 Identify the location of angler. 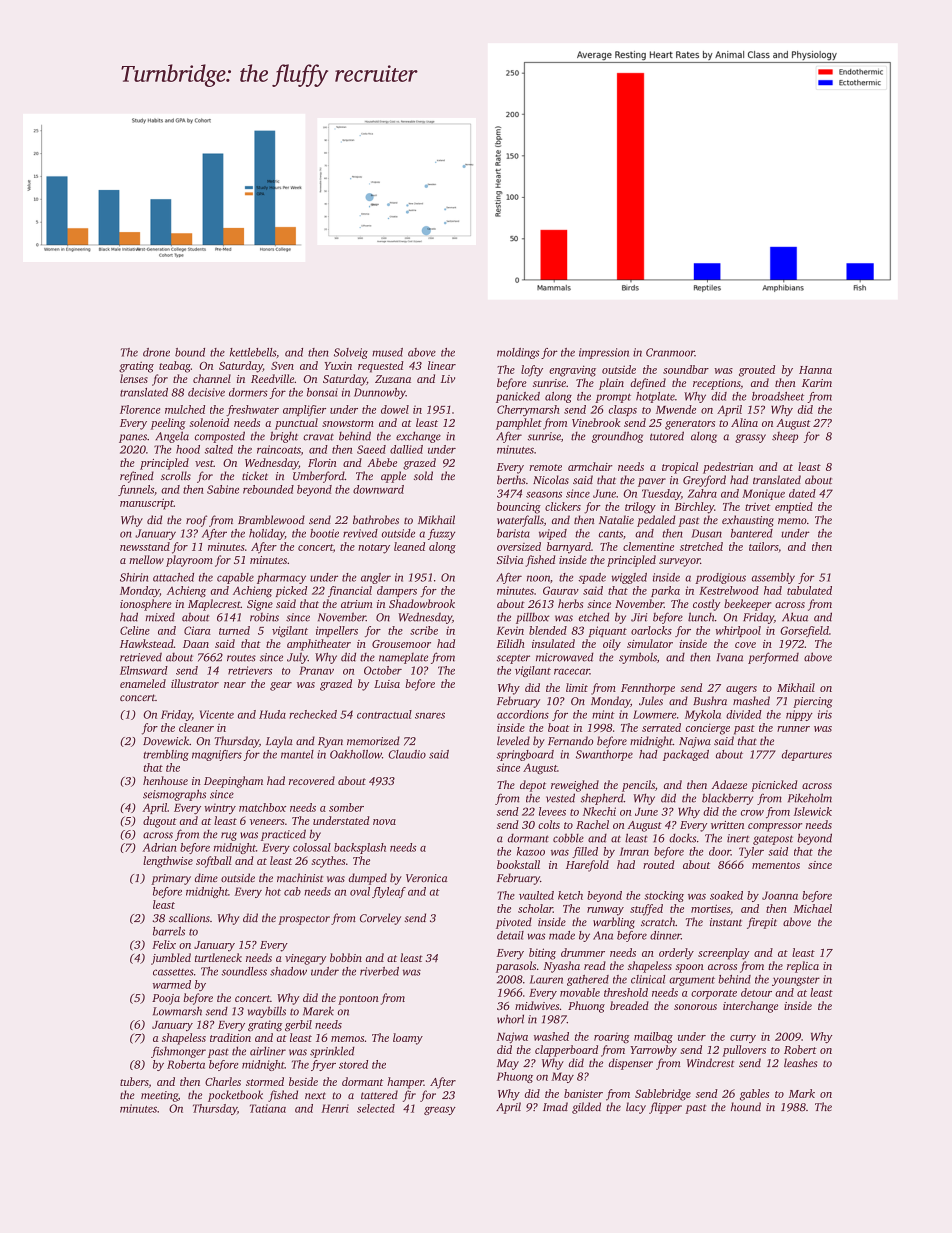
(376, 578).
